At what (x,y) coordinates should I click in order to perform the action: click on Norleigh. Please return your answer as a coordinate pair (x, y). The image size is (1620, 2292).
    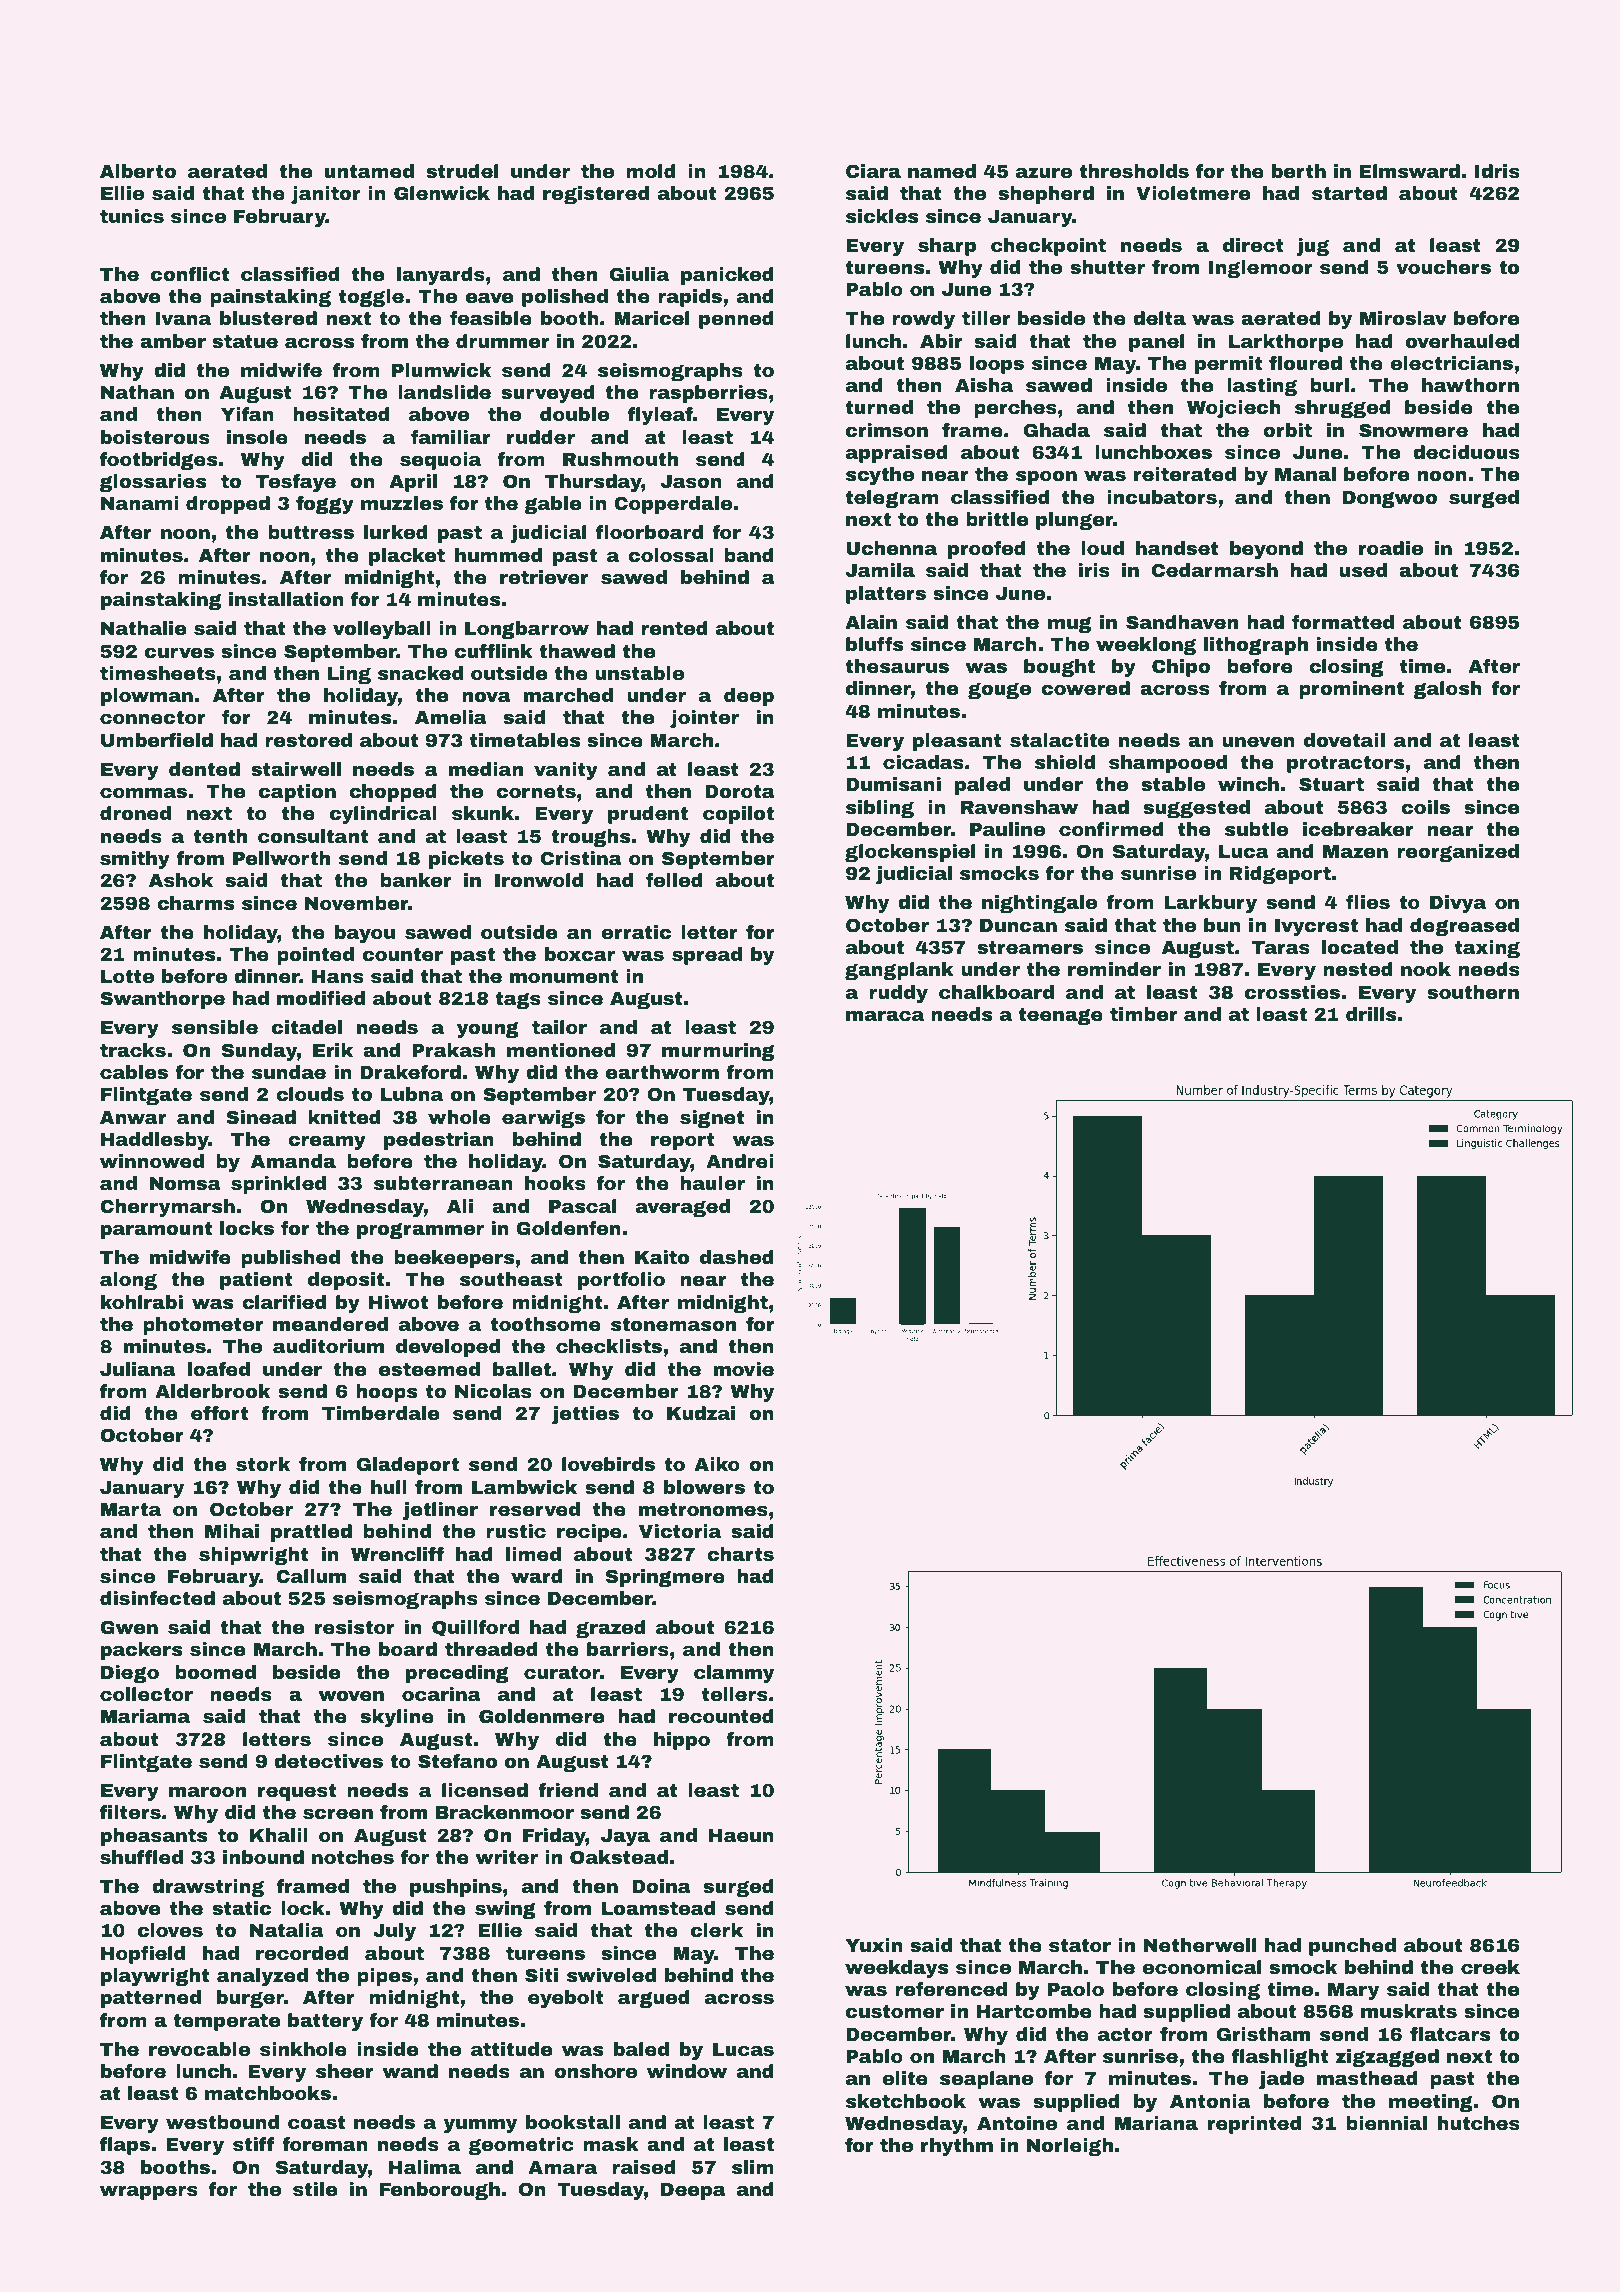
    Looking at the image, I should click on (1070, 2147).
